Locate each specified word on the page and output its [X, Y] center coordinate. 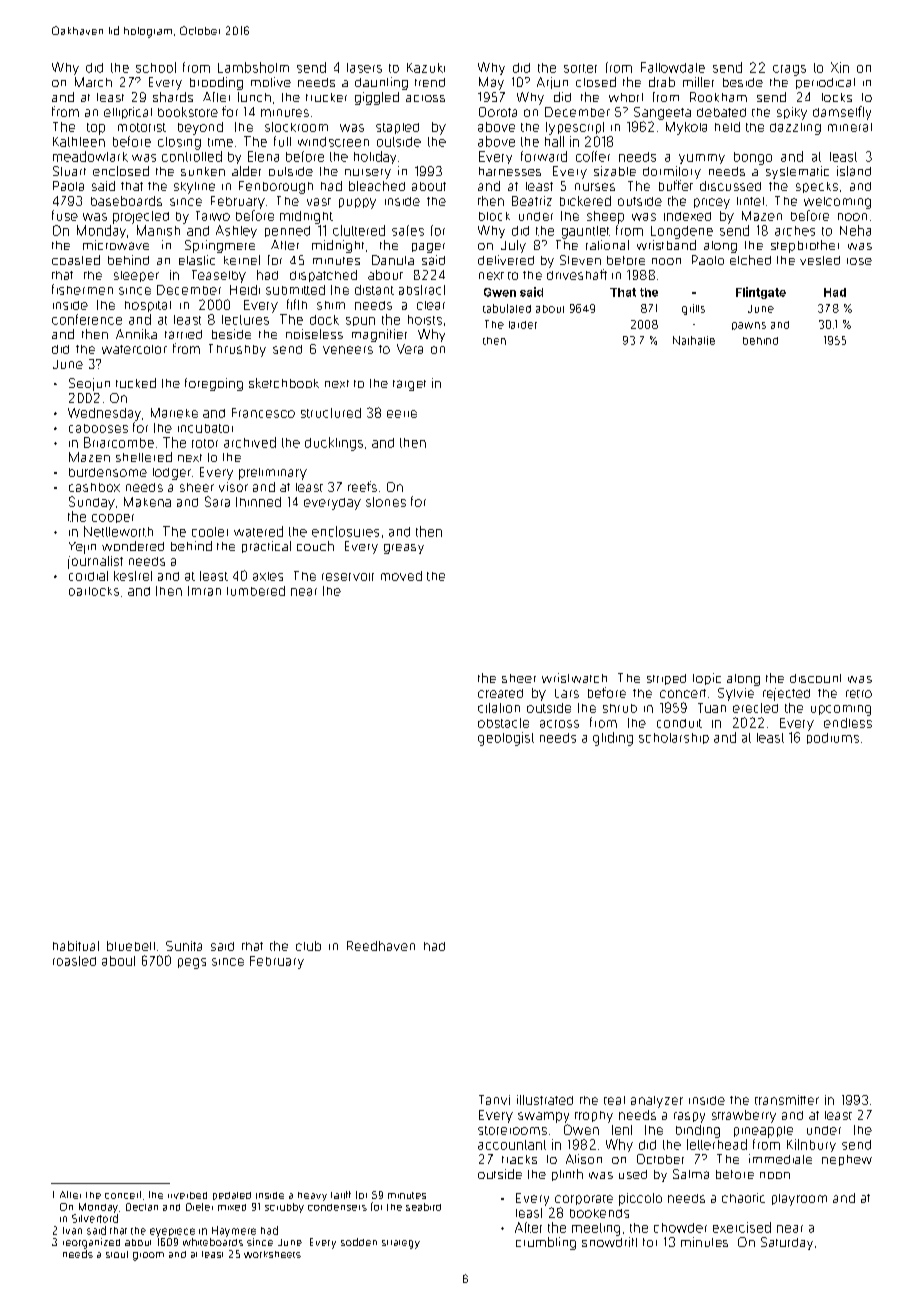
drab [662, 82]
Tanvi [494, 1100]
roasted [74, 961]
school [156, 67]
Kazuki [426, 68]
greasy [404, 549]
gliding [613, 739]
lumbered [256, 591]
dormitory [672, 172]
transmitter [787, 1100]
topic [707, 679]
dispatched [323, 276]
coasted [76, 260]
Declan [142, 1207]
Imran [204, 591]
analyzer [657, 1102]
